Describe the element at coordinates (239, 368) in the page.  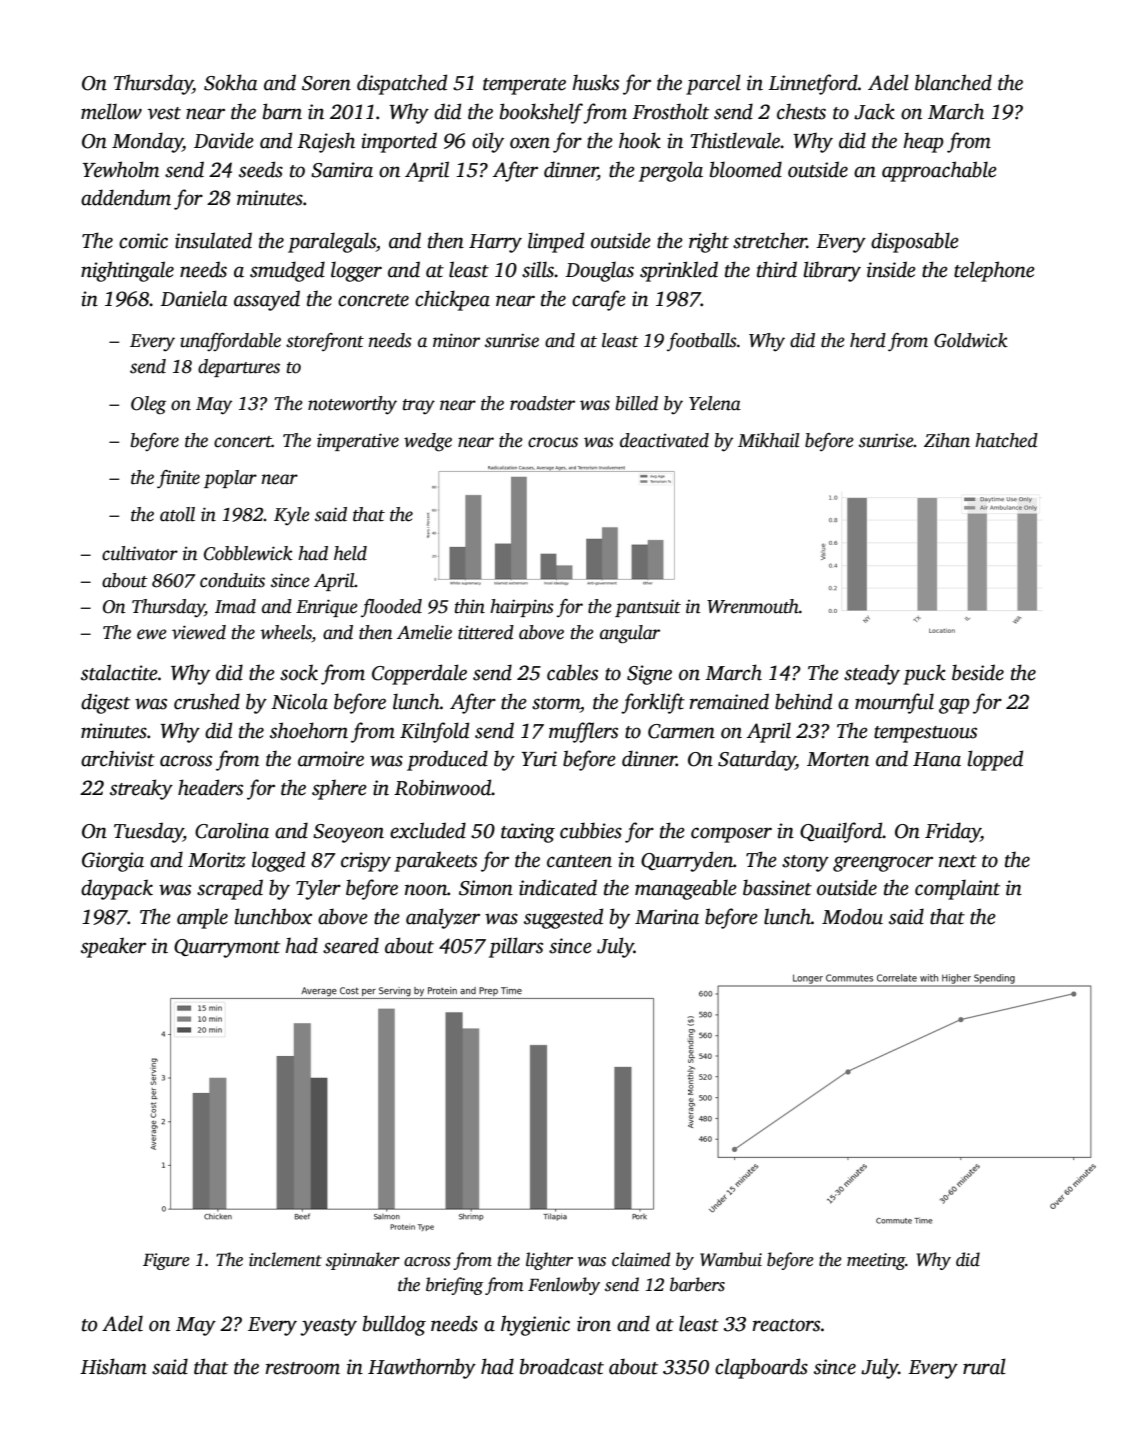
I see `departures` at that location.
